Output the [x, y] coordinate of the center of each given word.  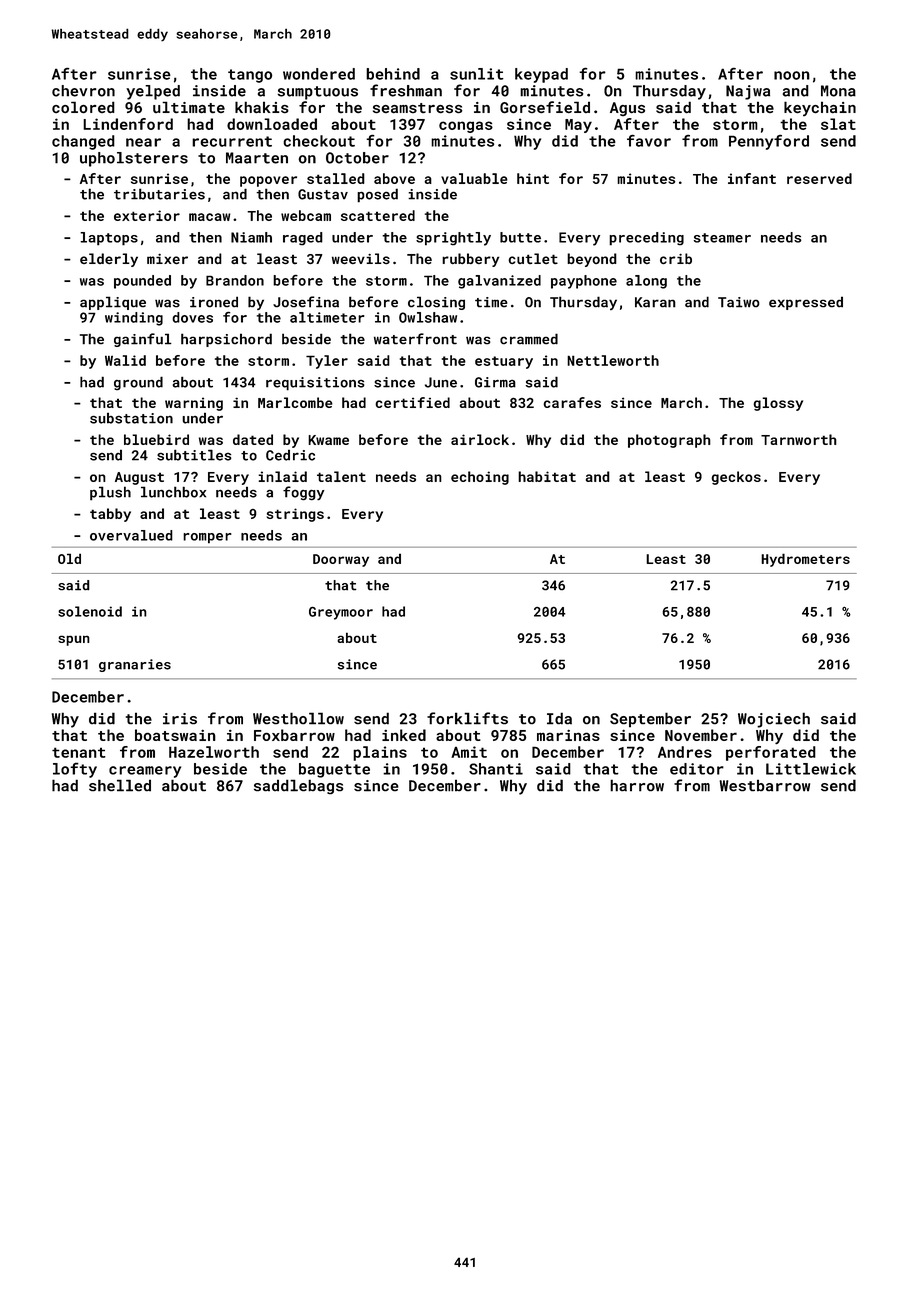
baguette [334, 770]
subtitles [194, 455]
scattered [378, 215]
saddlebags [298, 786]
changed [83, 142]
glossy [778, 404]
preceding [646, 239]
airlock [480, 439]
